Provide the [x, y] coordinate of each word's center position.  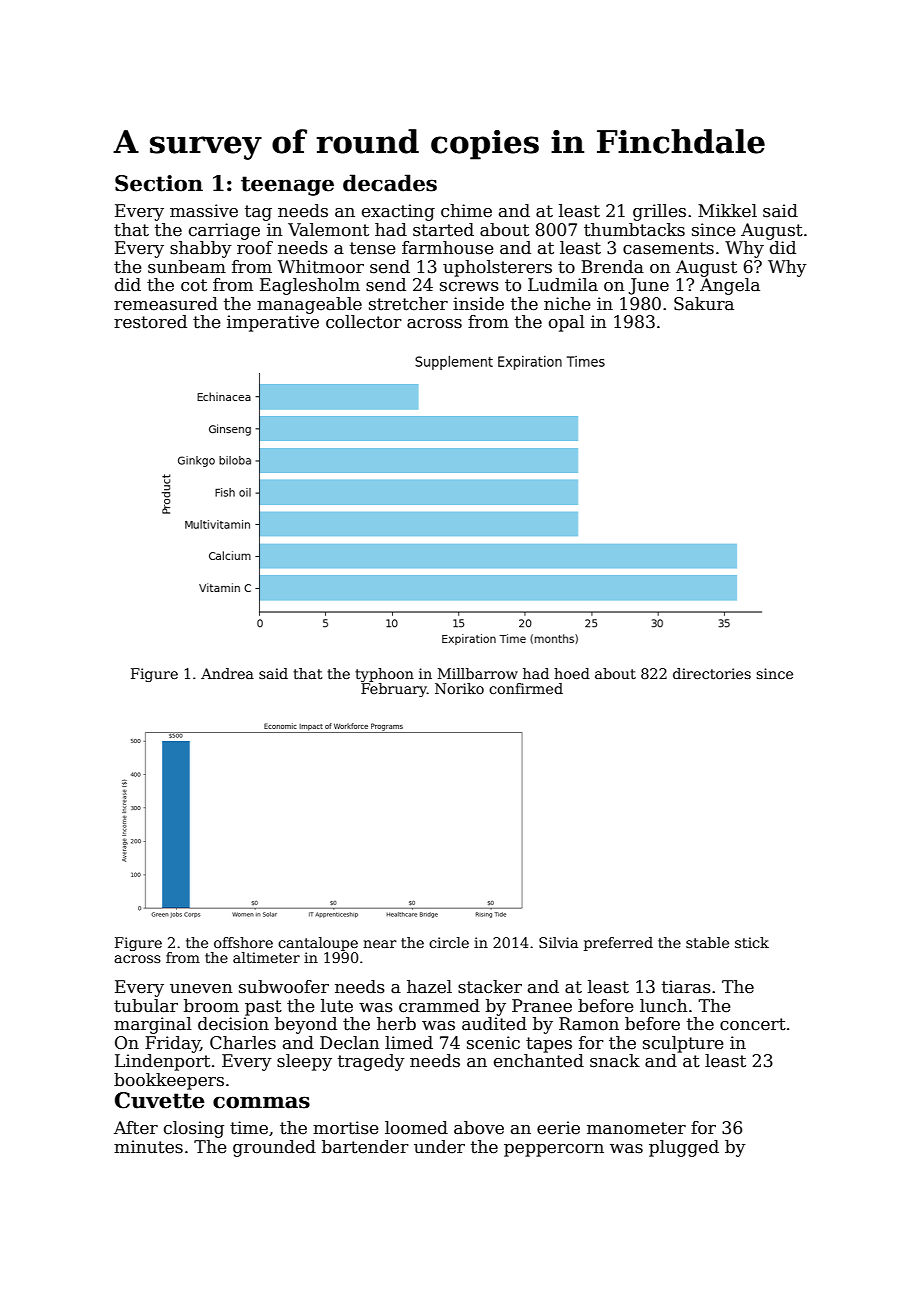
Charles [243, 1043]
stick [752, 942]
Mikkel [727, 211]
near [380, 944]
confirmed [526, 688]
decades [390, 183]
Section [159, 183]
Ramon [589, 1024]
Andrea [227, 673]
